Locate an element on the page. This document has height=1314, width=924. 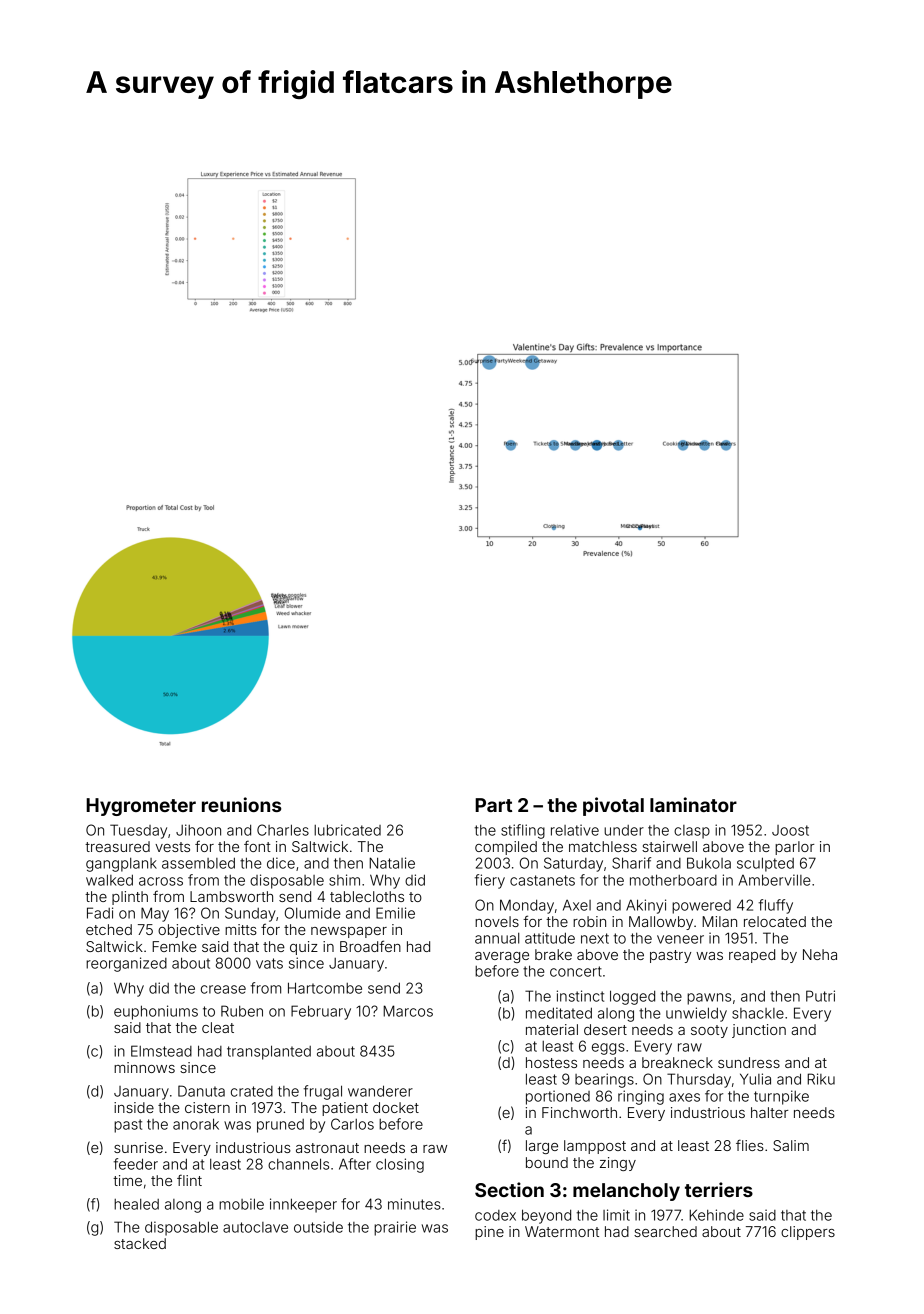
Mallowby is located at coordinates (661, 923).
